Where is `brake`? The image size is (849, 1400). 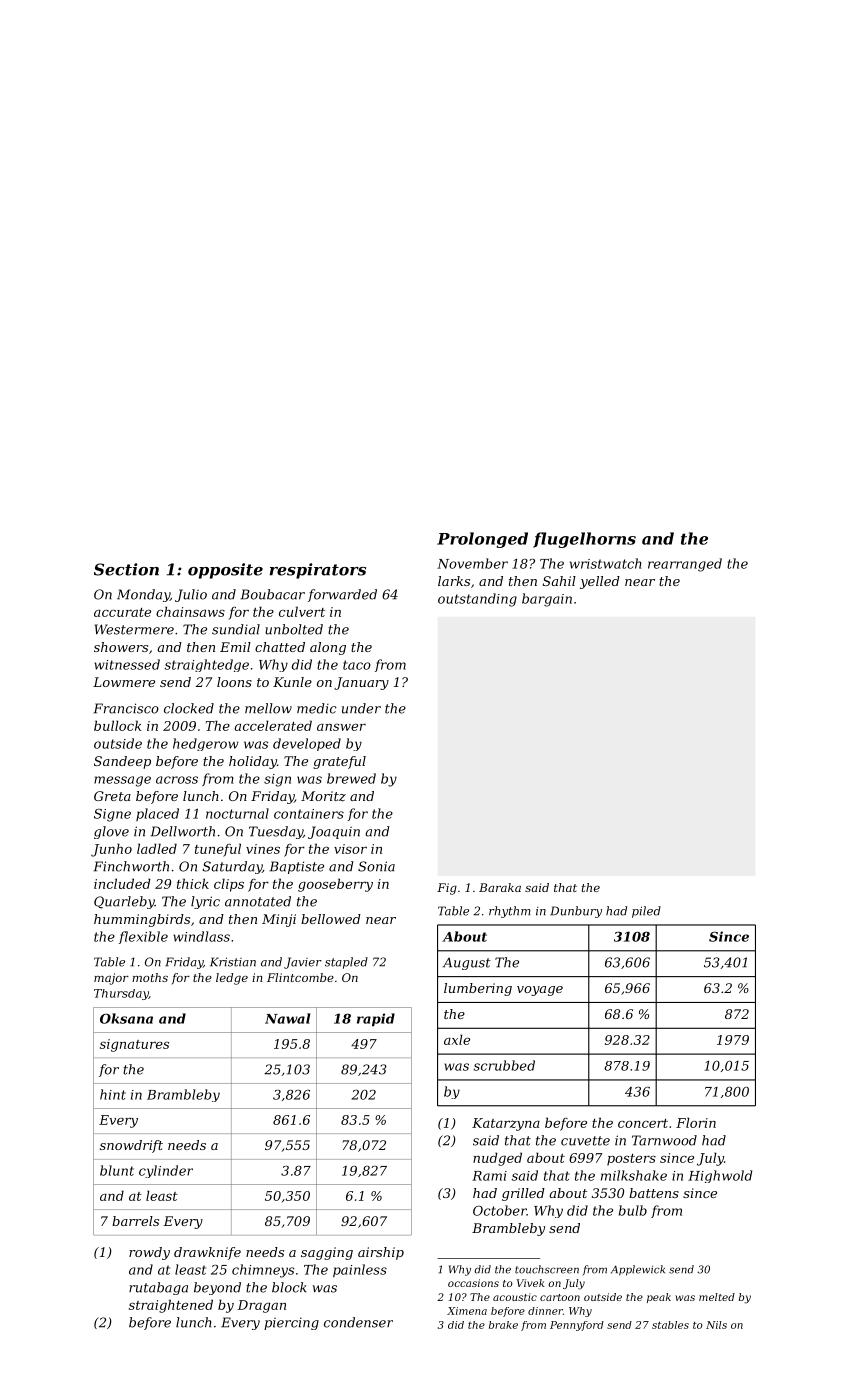 brake is located at coordinates (503, 1325).
